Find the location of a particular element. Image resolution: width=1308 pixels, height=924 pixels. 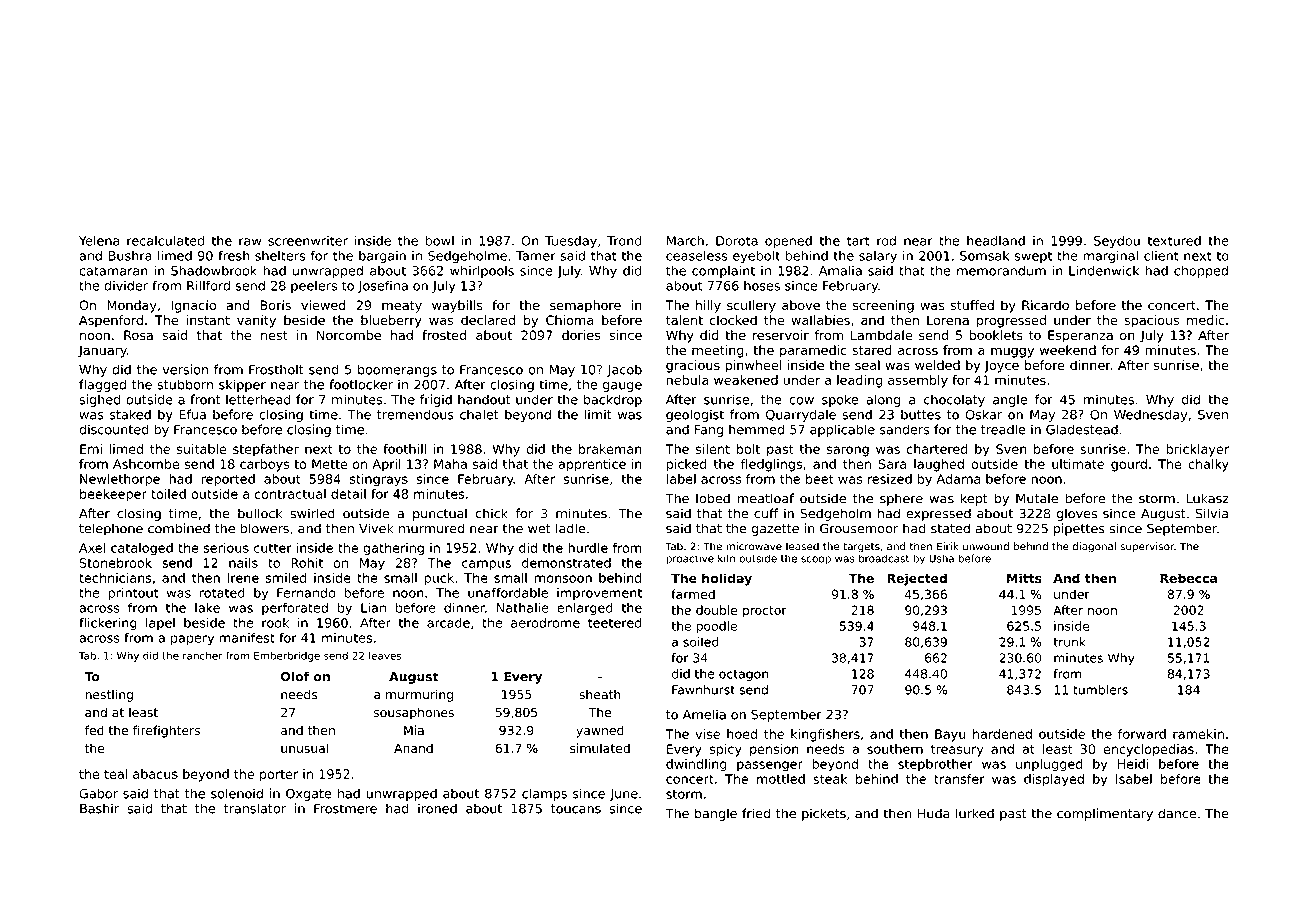

Seydou is located at coordinates (1117, 242).
